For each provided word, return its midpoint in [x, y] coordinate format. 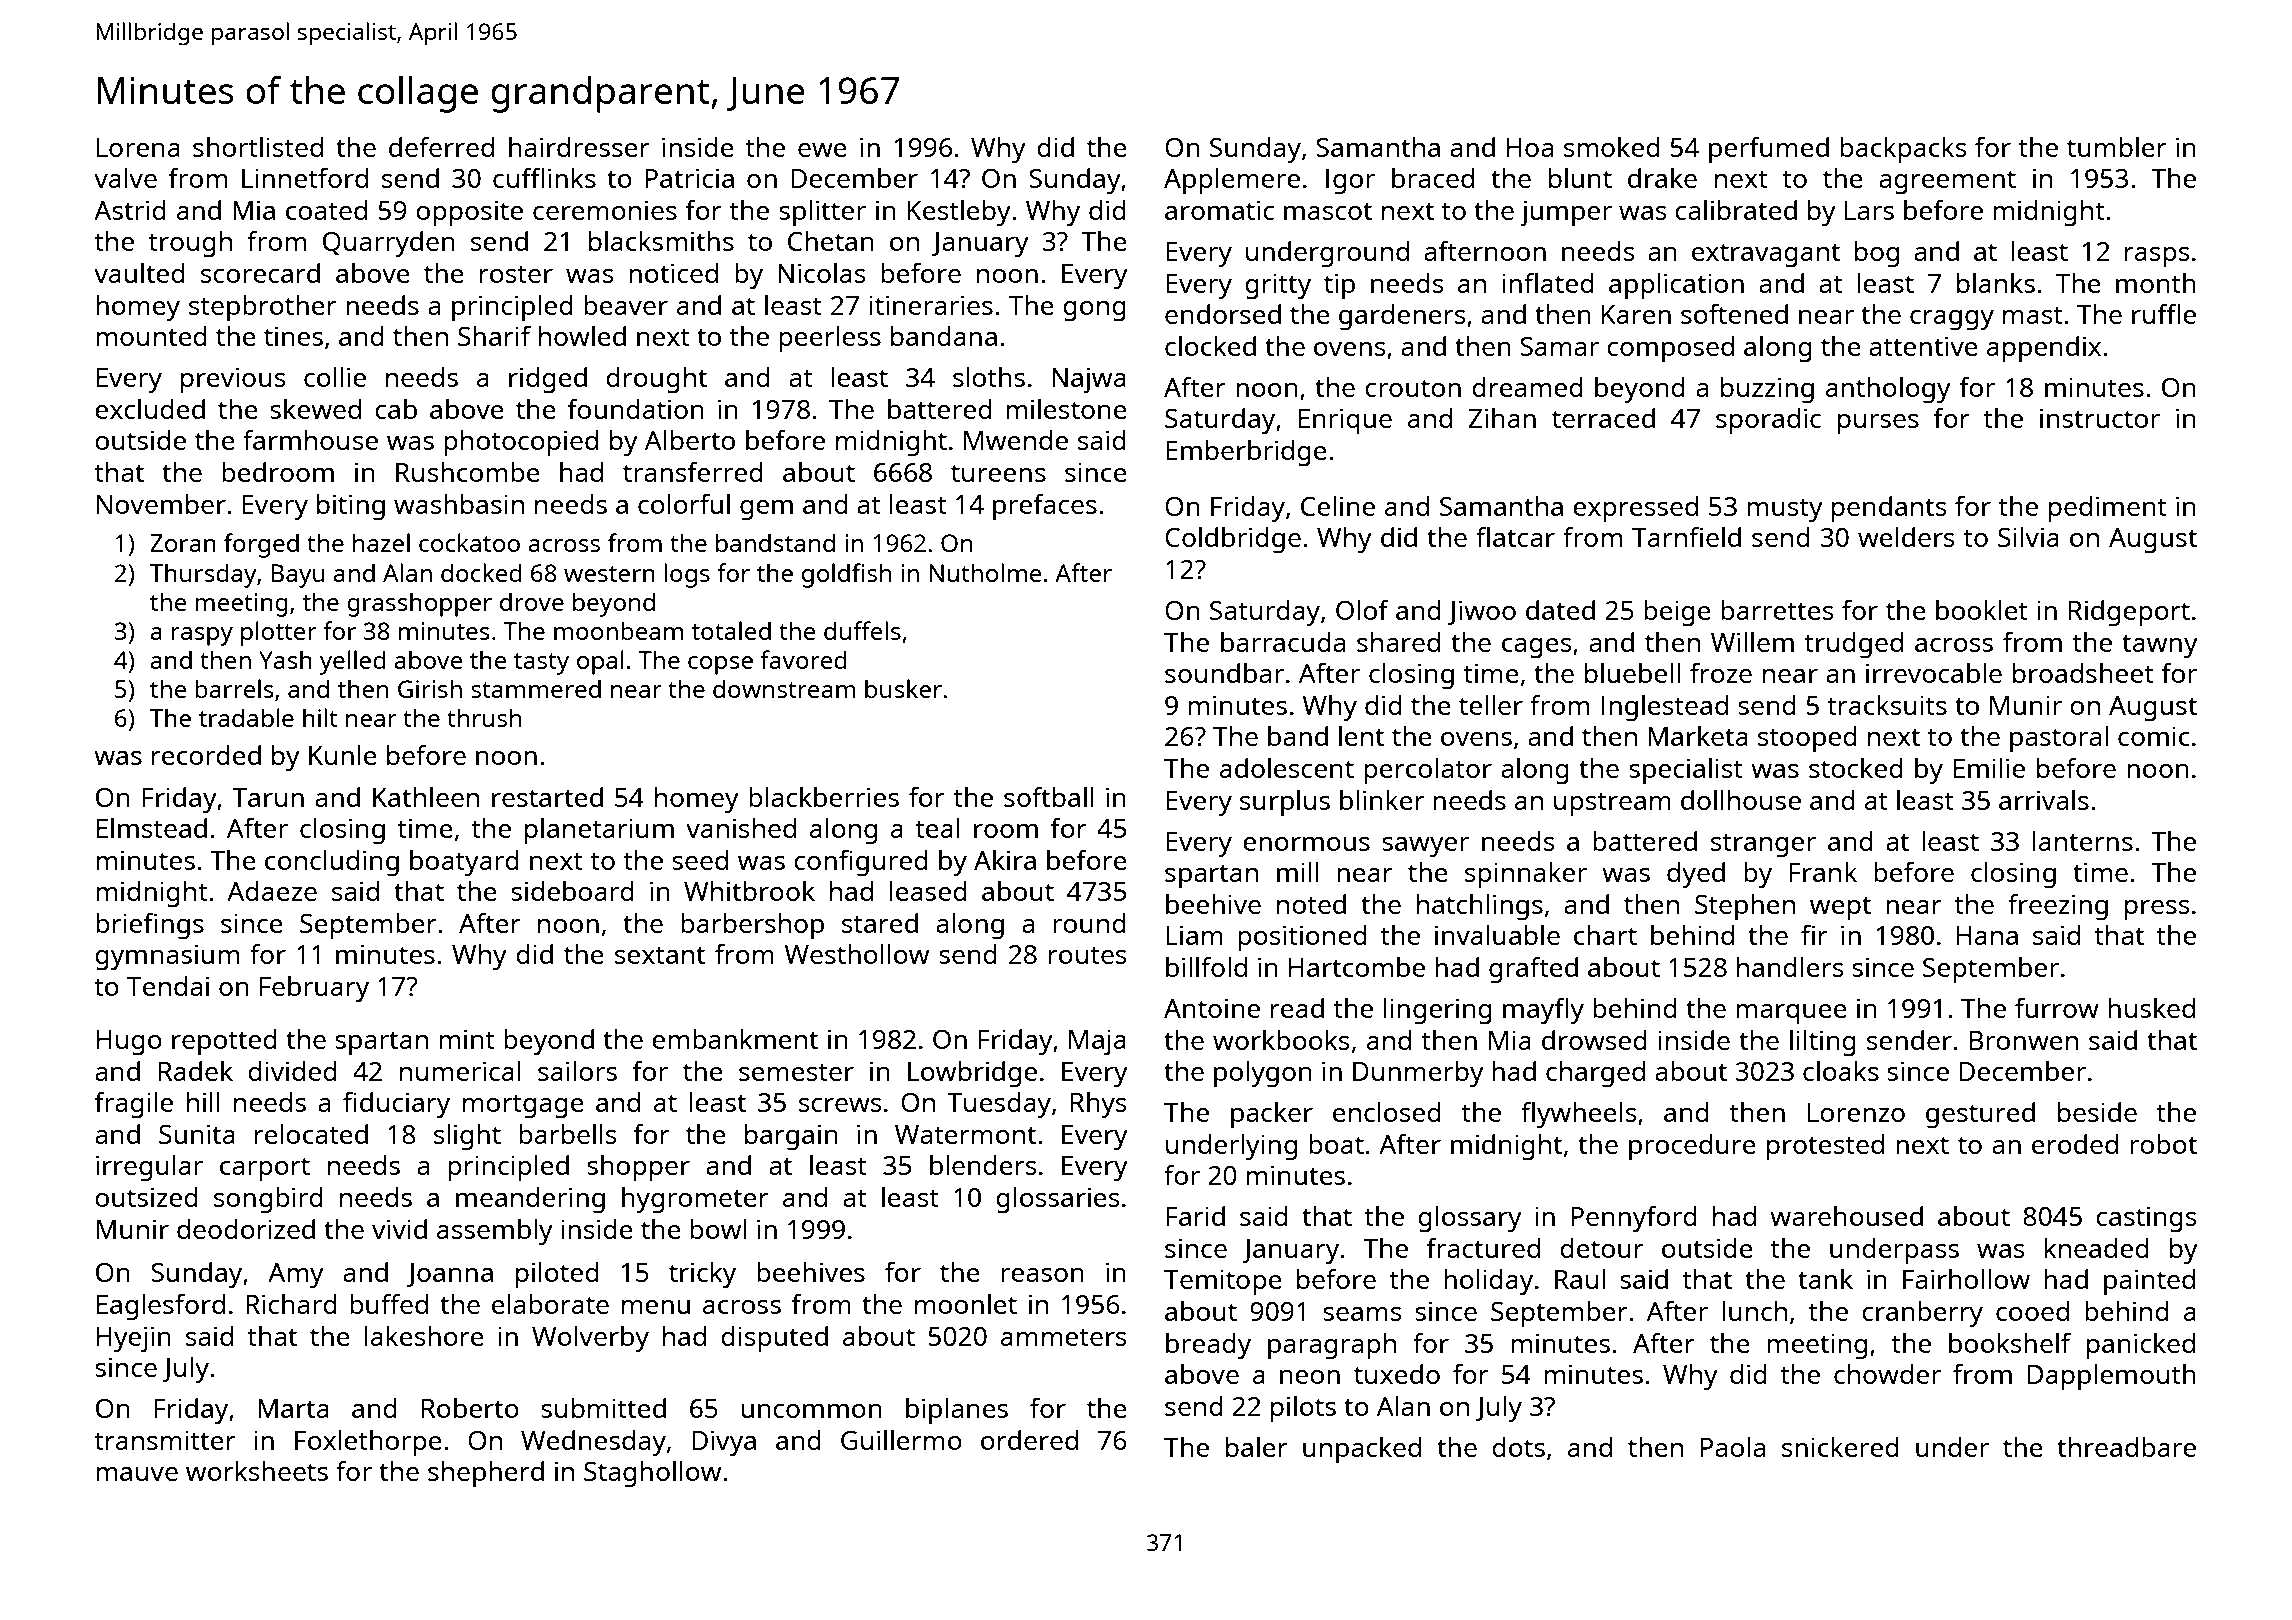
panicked [2141, 1346]
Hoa [1530, 147]
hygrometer [695, 1200]
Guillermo [901, 1440]
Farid [1195, 1216]
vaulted [139, 273]
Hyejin [134, 1339]
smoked [1612, 147]
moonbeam [618, 630]
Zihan [1502, 418]
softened [1734, 313]
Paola [1733, 1447]
